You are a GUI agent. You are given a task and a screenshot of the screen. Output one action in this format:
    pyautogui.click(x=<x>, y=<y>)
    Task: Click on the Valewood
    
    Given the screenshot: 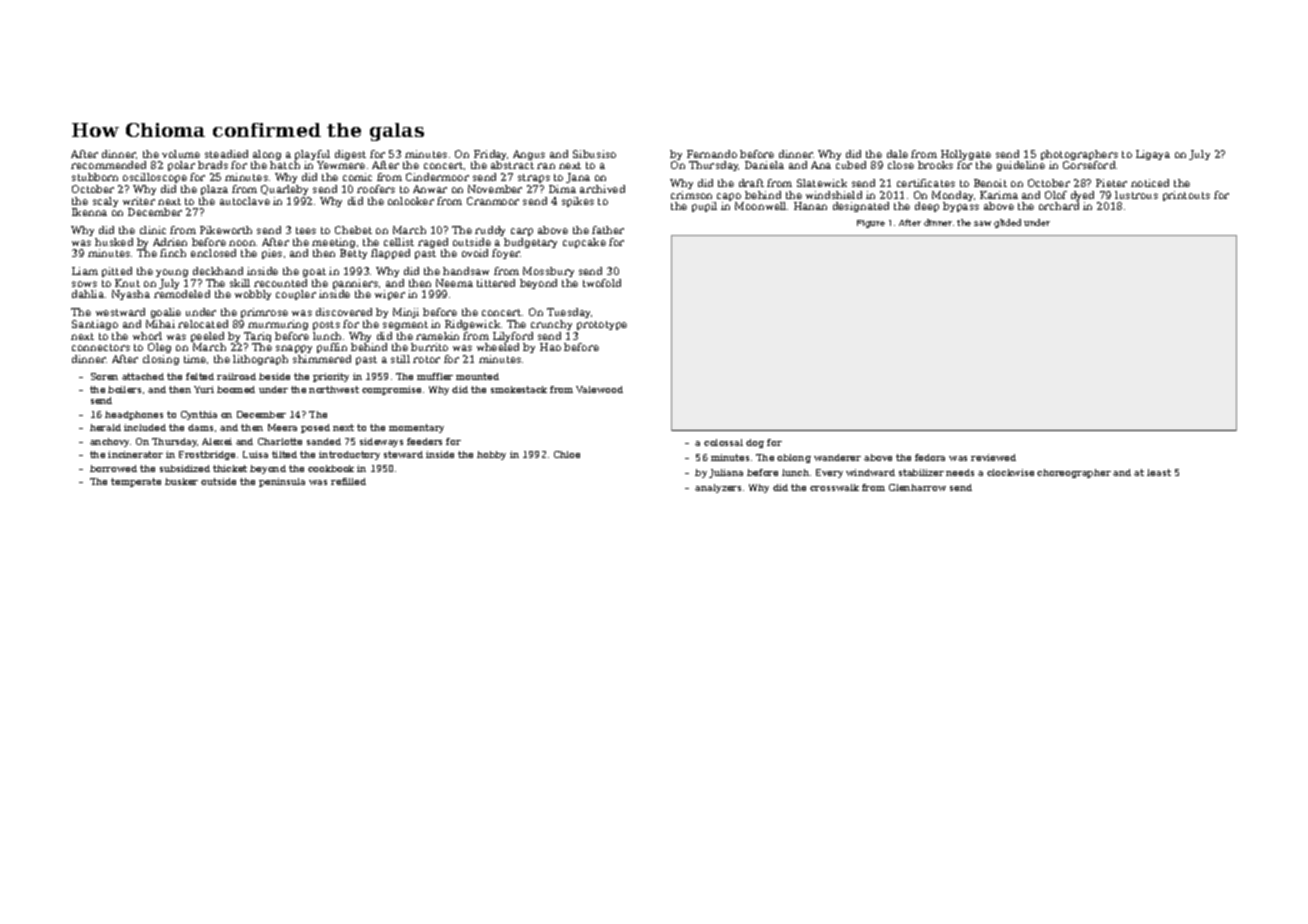 What is the action you would take?
    pyautogui.click(x=599, y=389)
